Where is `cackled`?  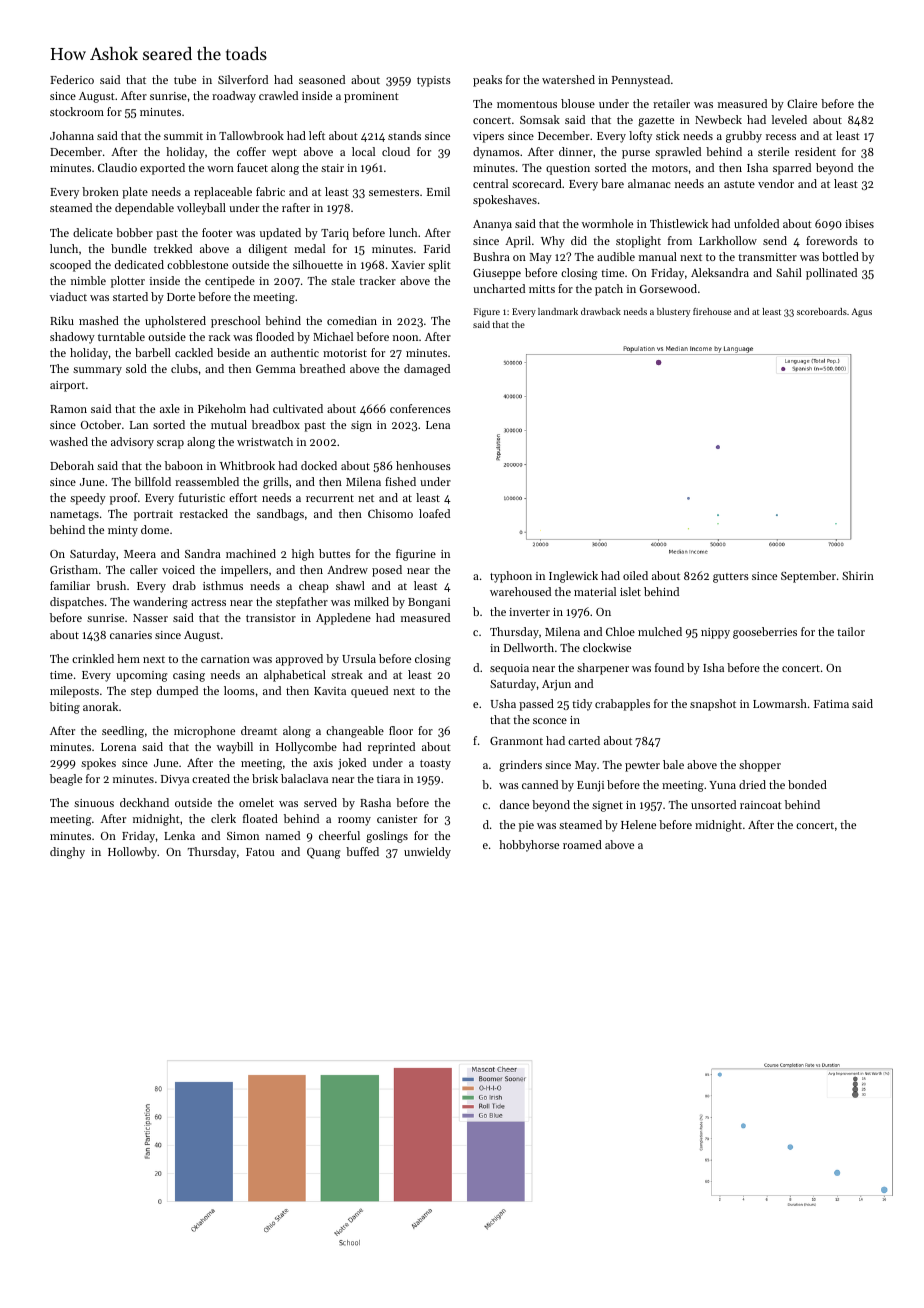
cackled is located at coordinates (194, 352).
